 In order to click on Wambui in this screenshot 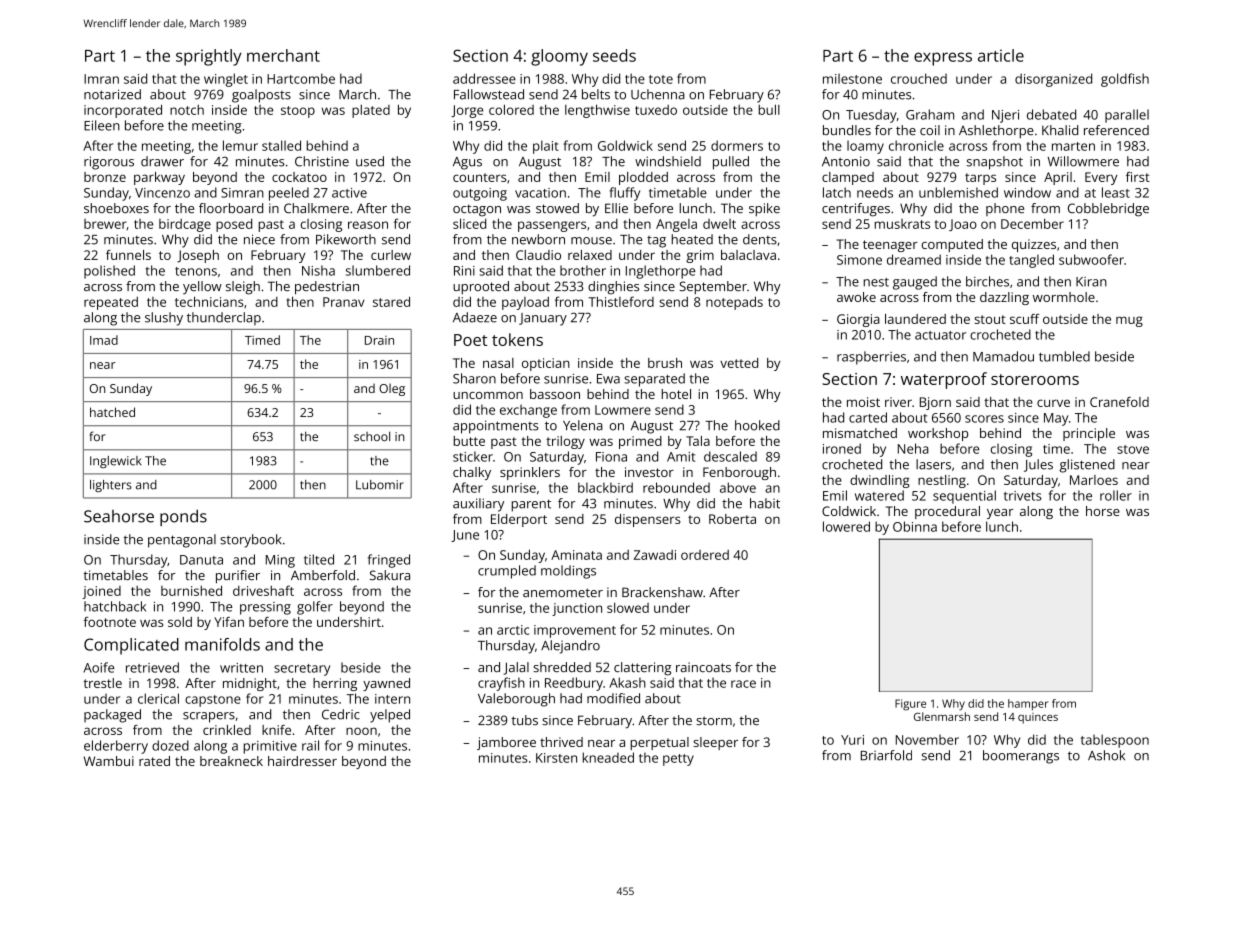, I will do `click(109, 761)`.
